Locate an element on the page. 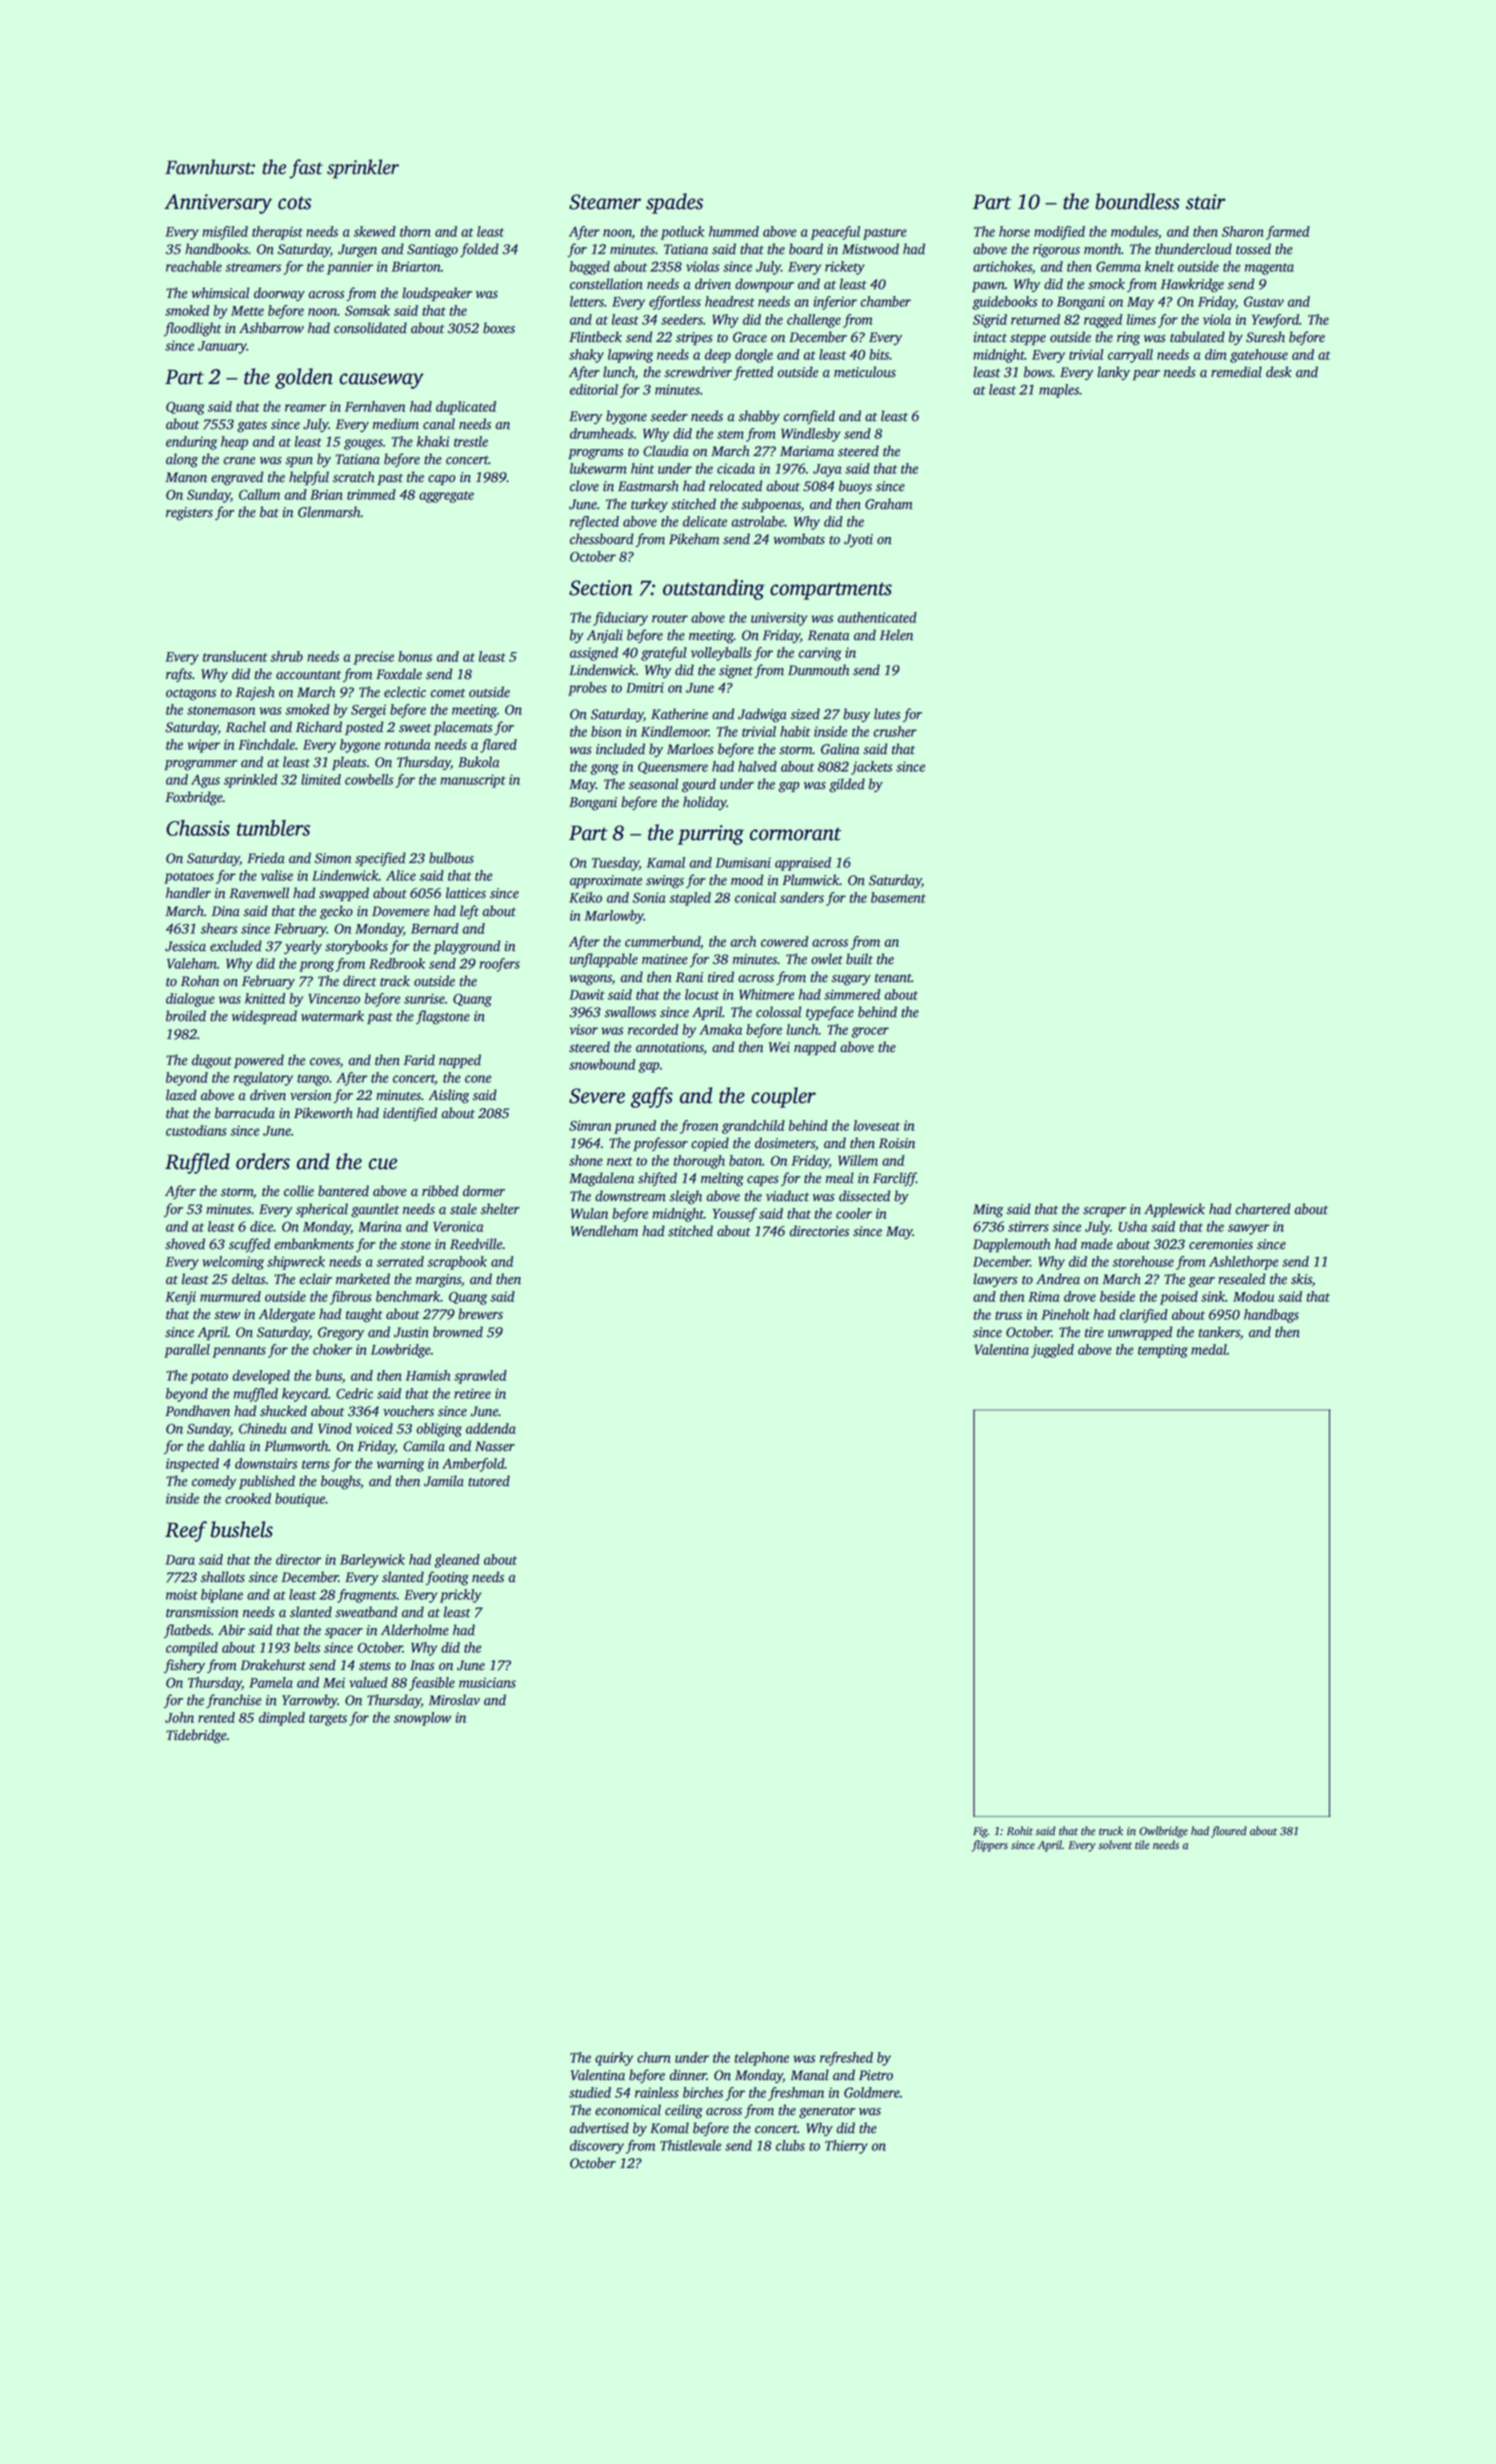 The image size is (1496, 2464). coves is located at coordinates (325, 1062).
